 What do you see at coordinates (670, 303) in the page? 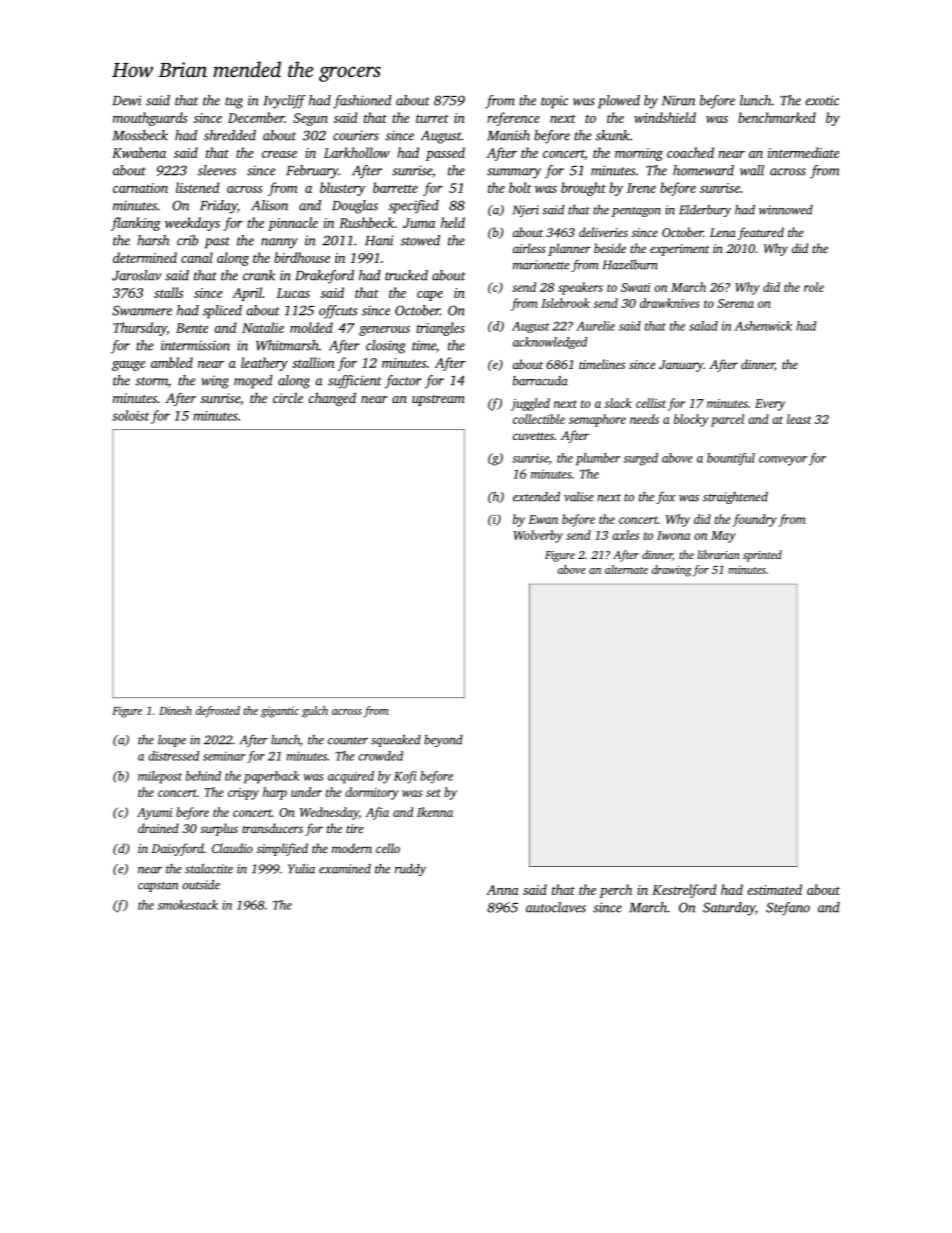
I see `drawknives` at bounding box center [670, 303].
